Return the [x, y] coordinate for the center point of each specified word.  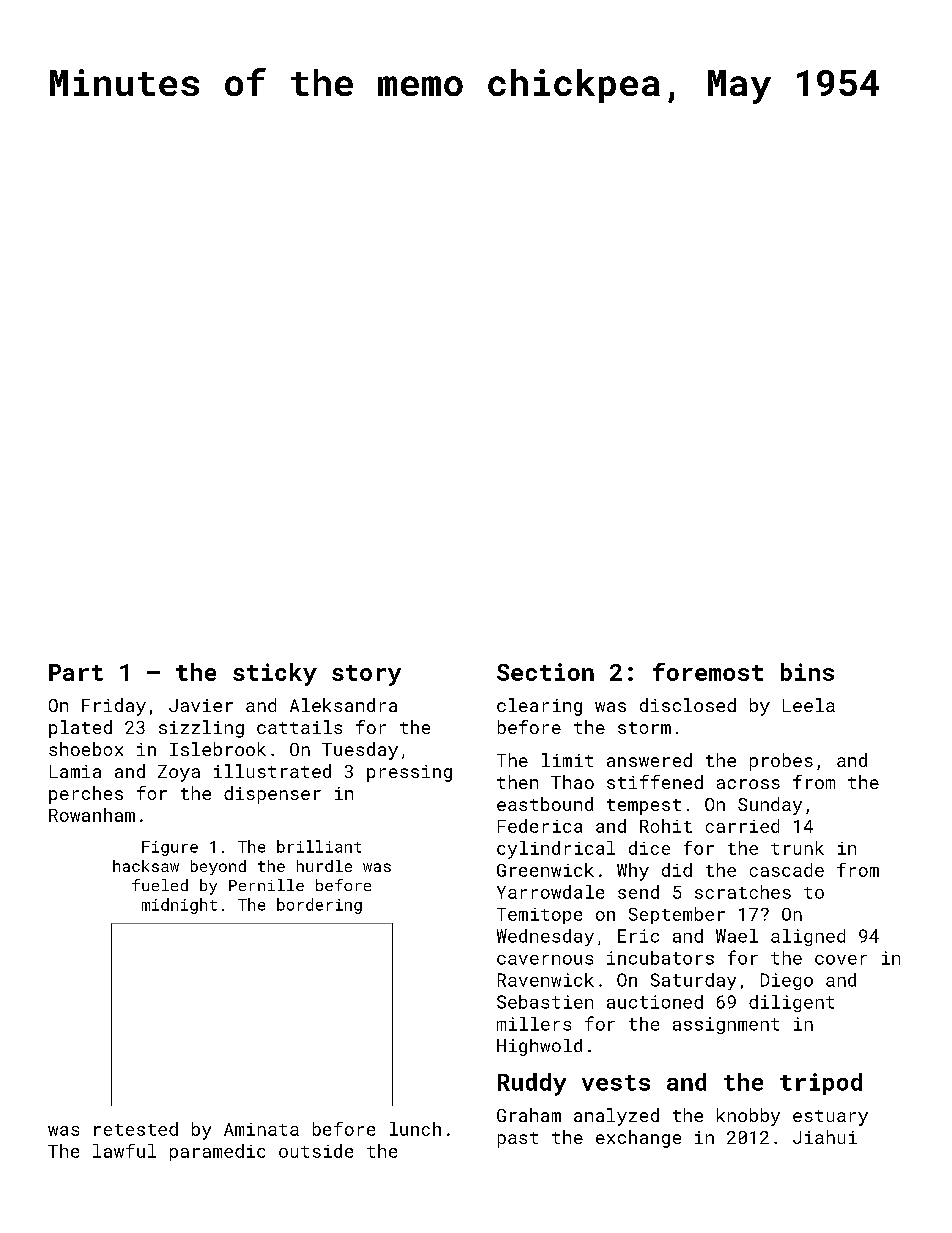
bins [807, 672]
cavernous [545, 960]
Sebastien [545, 1002]
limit [567, 760]
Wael [737, 936]
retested [136, 1129]
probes [781, 762]
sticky [275, 674]
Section [545, 672]
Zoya [179, 773]
